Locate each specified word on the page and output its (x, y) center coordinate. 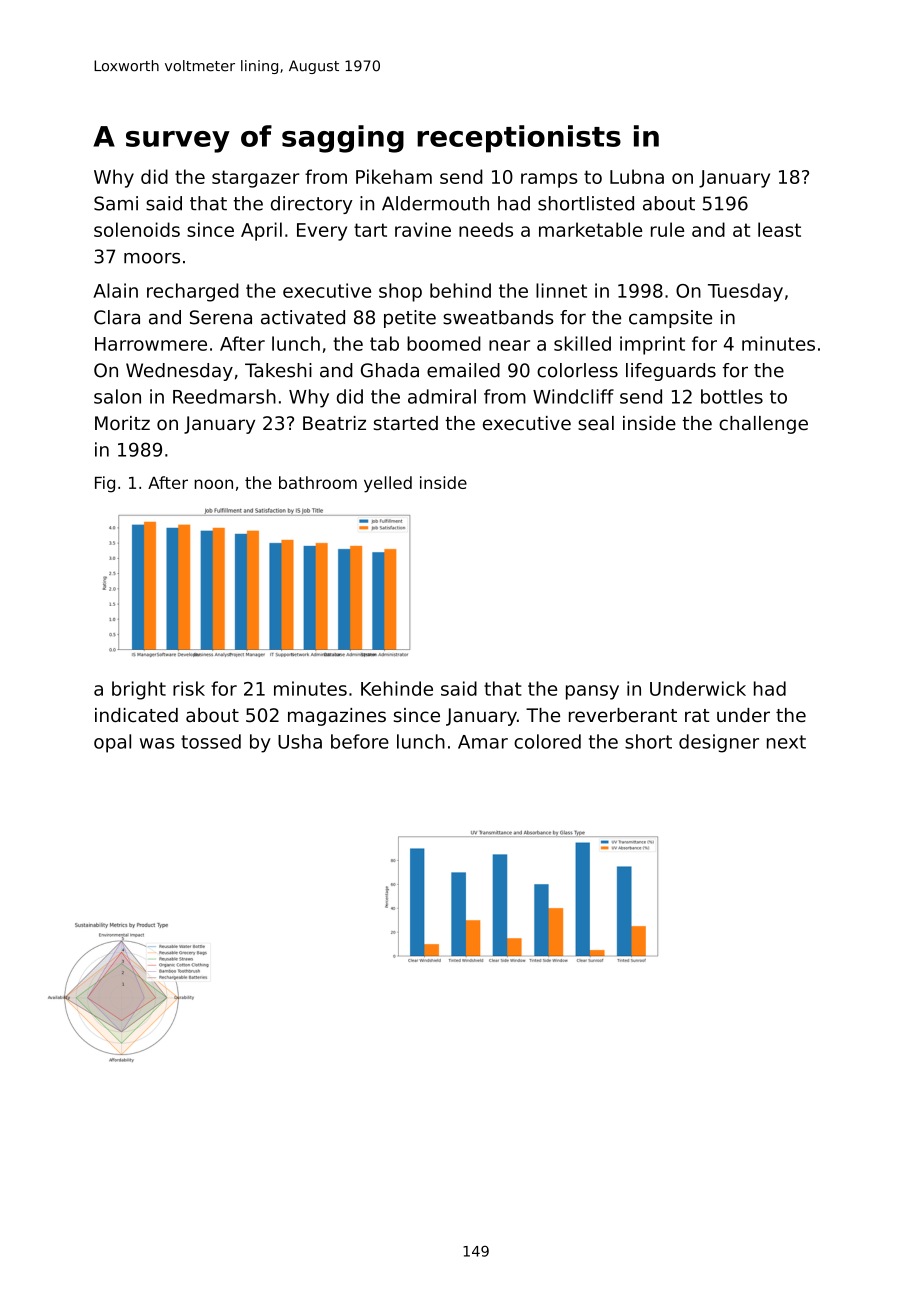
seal (596, 423)
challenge (763, 425)
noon (214, 484)
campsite (670, 319)
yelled (388, 484)
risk (189, 688)
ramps (549, 180)
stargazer (256, 179)
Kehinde (397, 688)
